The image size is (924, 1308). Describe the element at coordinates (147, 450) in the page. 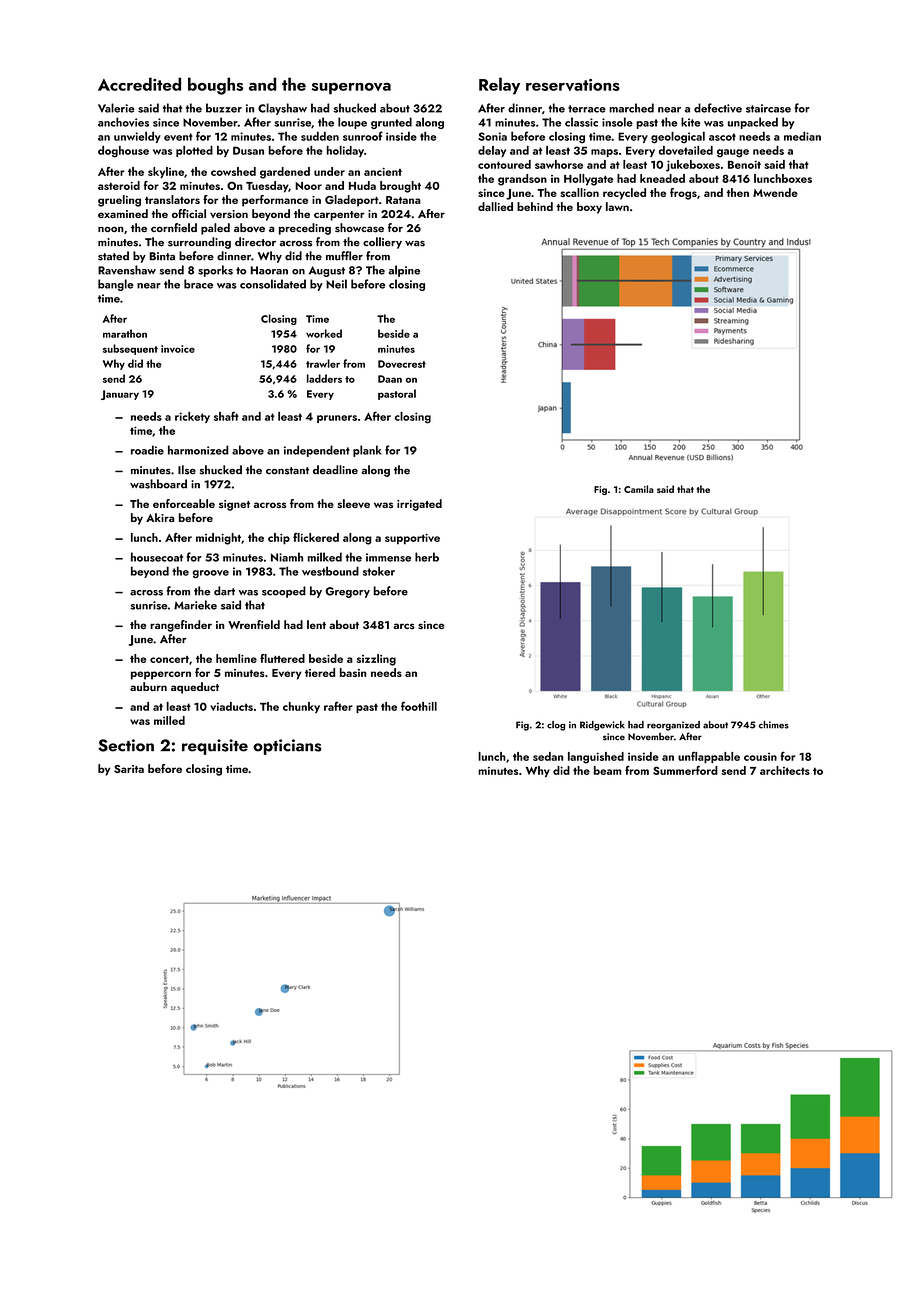

I see `roadie` at that location.
